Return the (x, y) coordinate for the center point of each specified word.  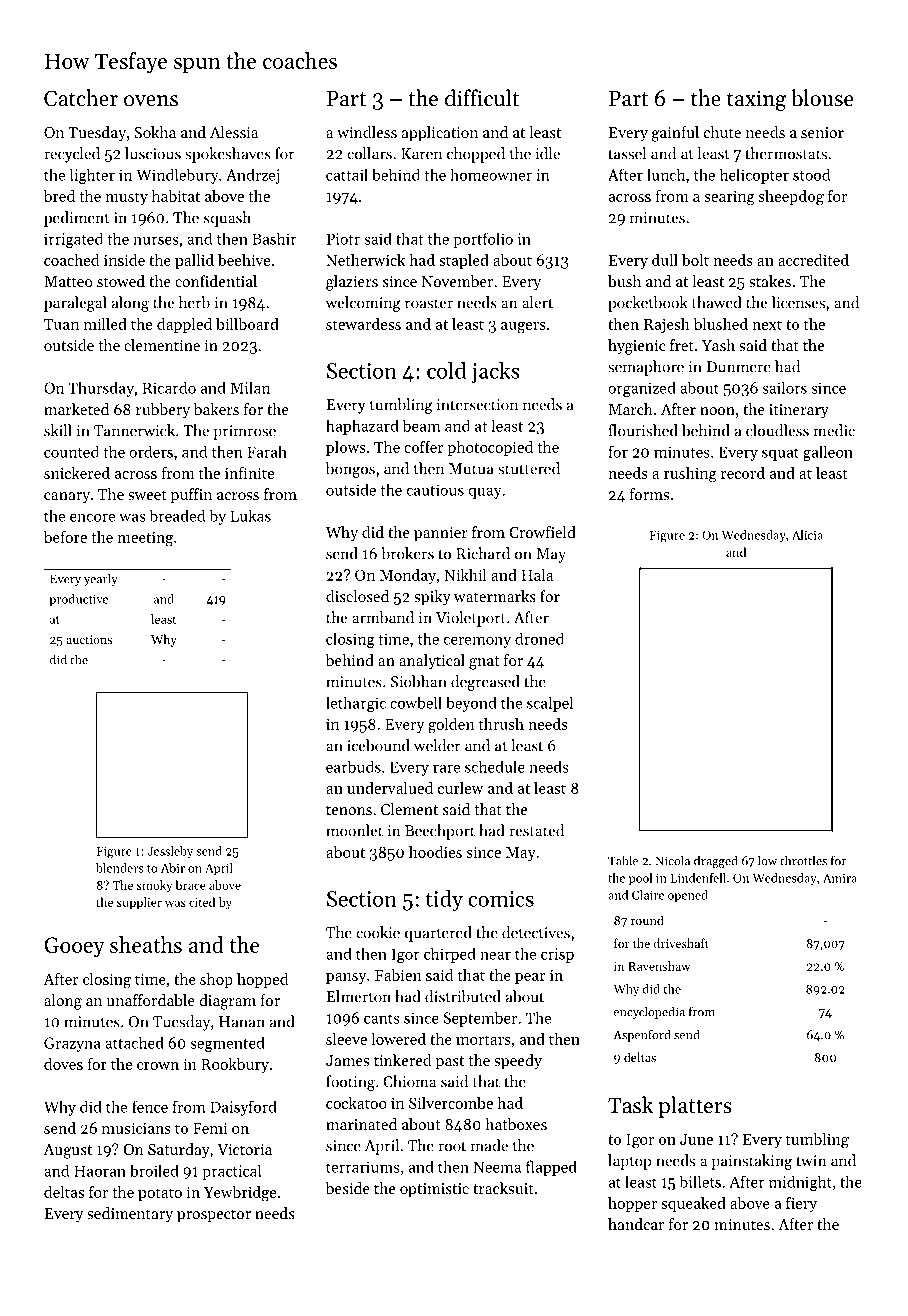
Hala (537, 575)
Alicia (807, 535)
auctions (89, 639)
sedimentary (130, 1215)
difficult (482, 98)
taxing (756, 100)
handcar (636, 1224)
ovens (151, 101)
